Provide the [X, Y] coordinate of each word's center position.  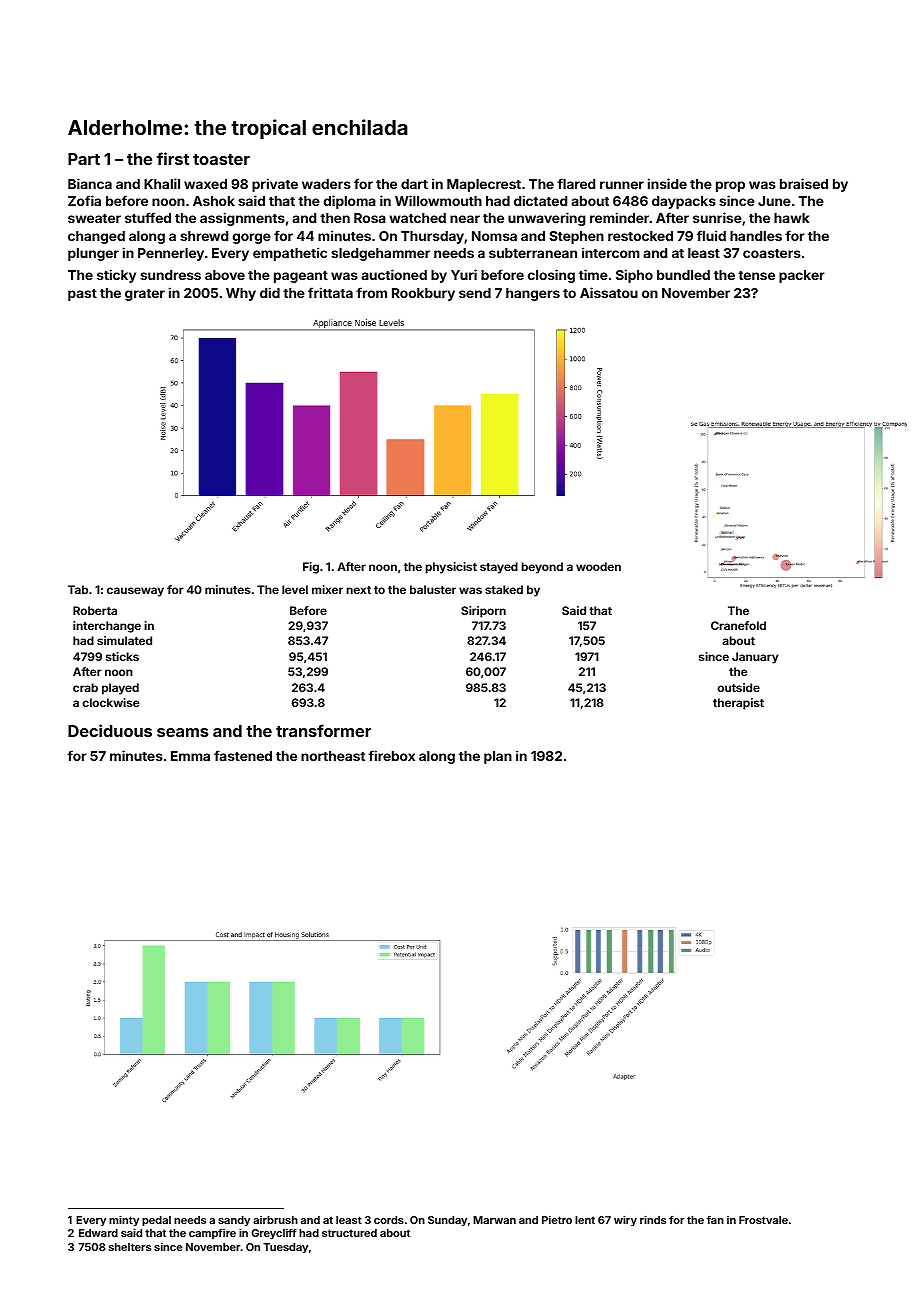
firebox [391, 755]
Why [241, 294]
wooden [598, 566]
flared [576, 183]
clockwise [110, 702]
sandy [234, 1221]
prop [730, 186]
